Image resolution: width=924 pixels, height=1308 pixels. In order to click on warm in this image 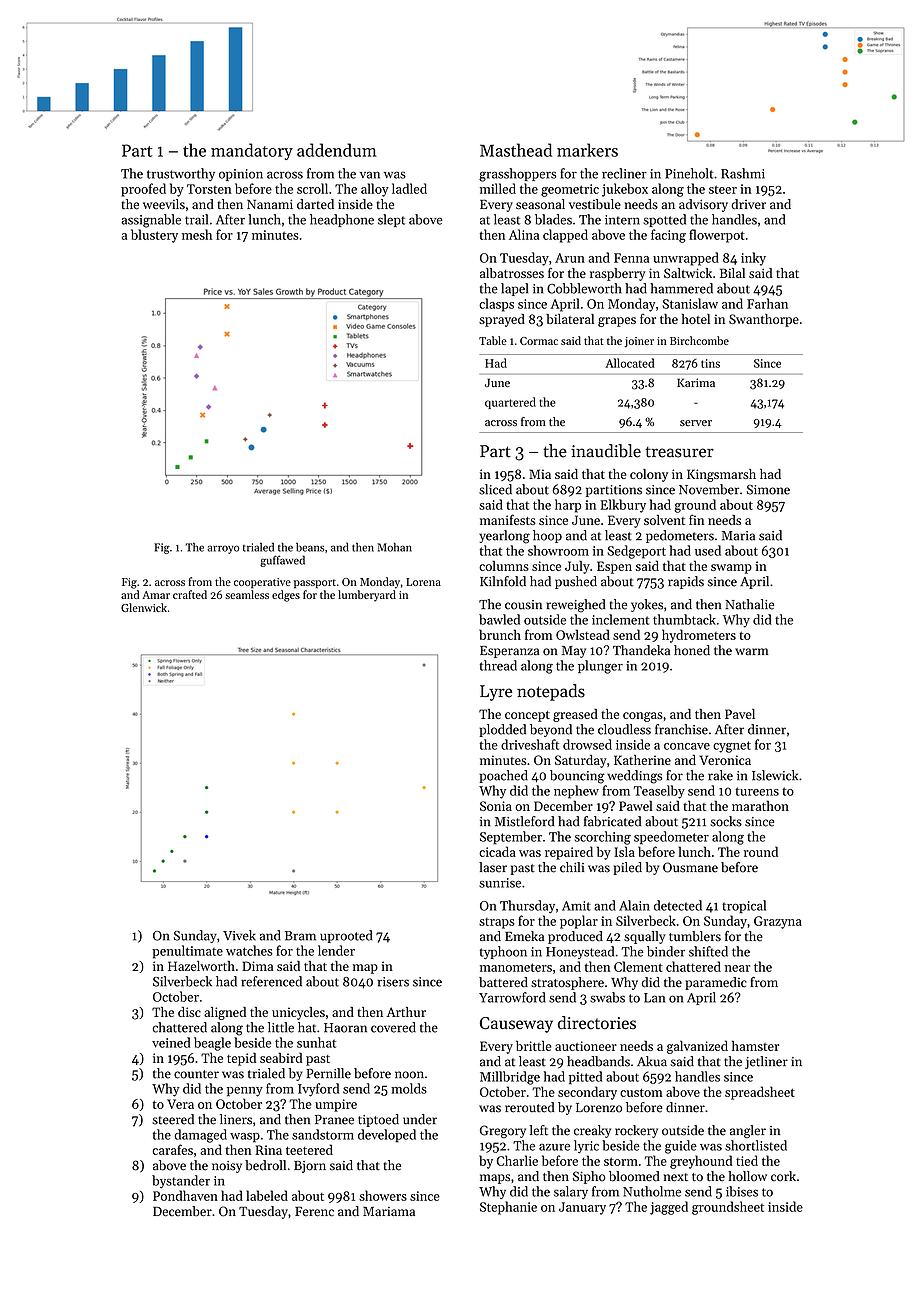, I will do `click(751, 652)`.
